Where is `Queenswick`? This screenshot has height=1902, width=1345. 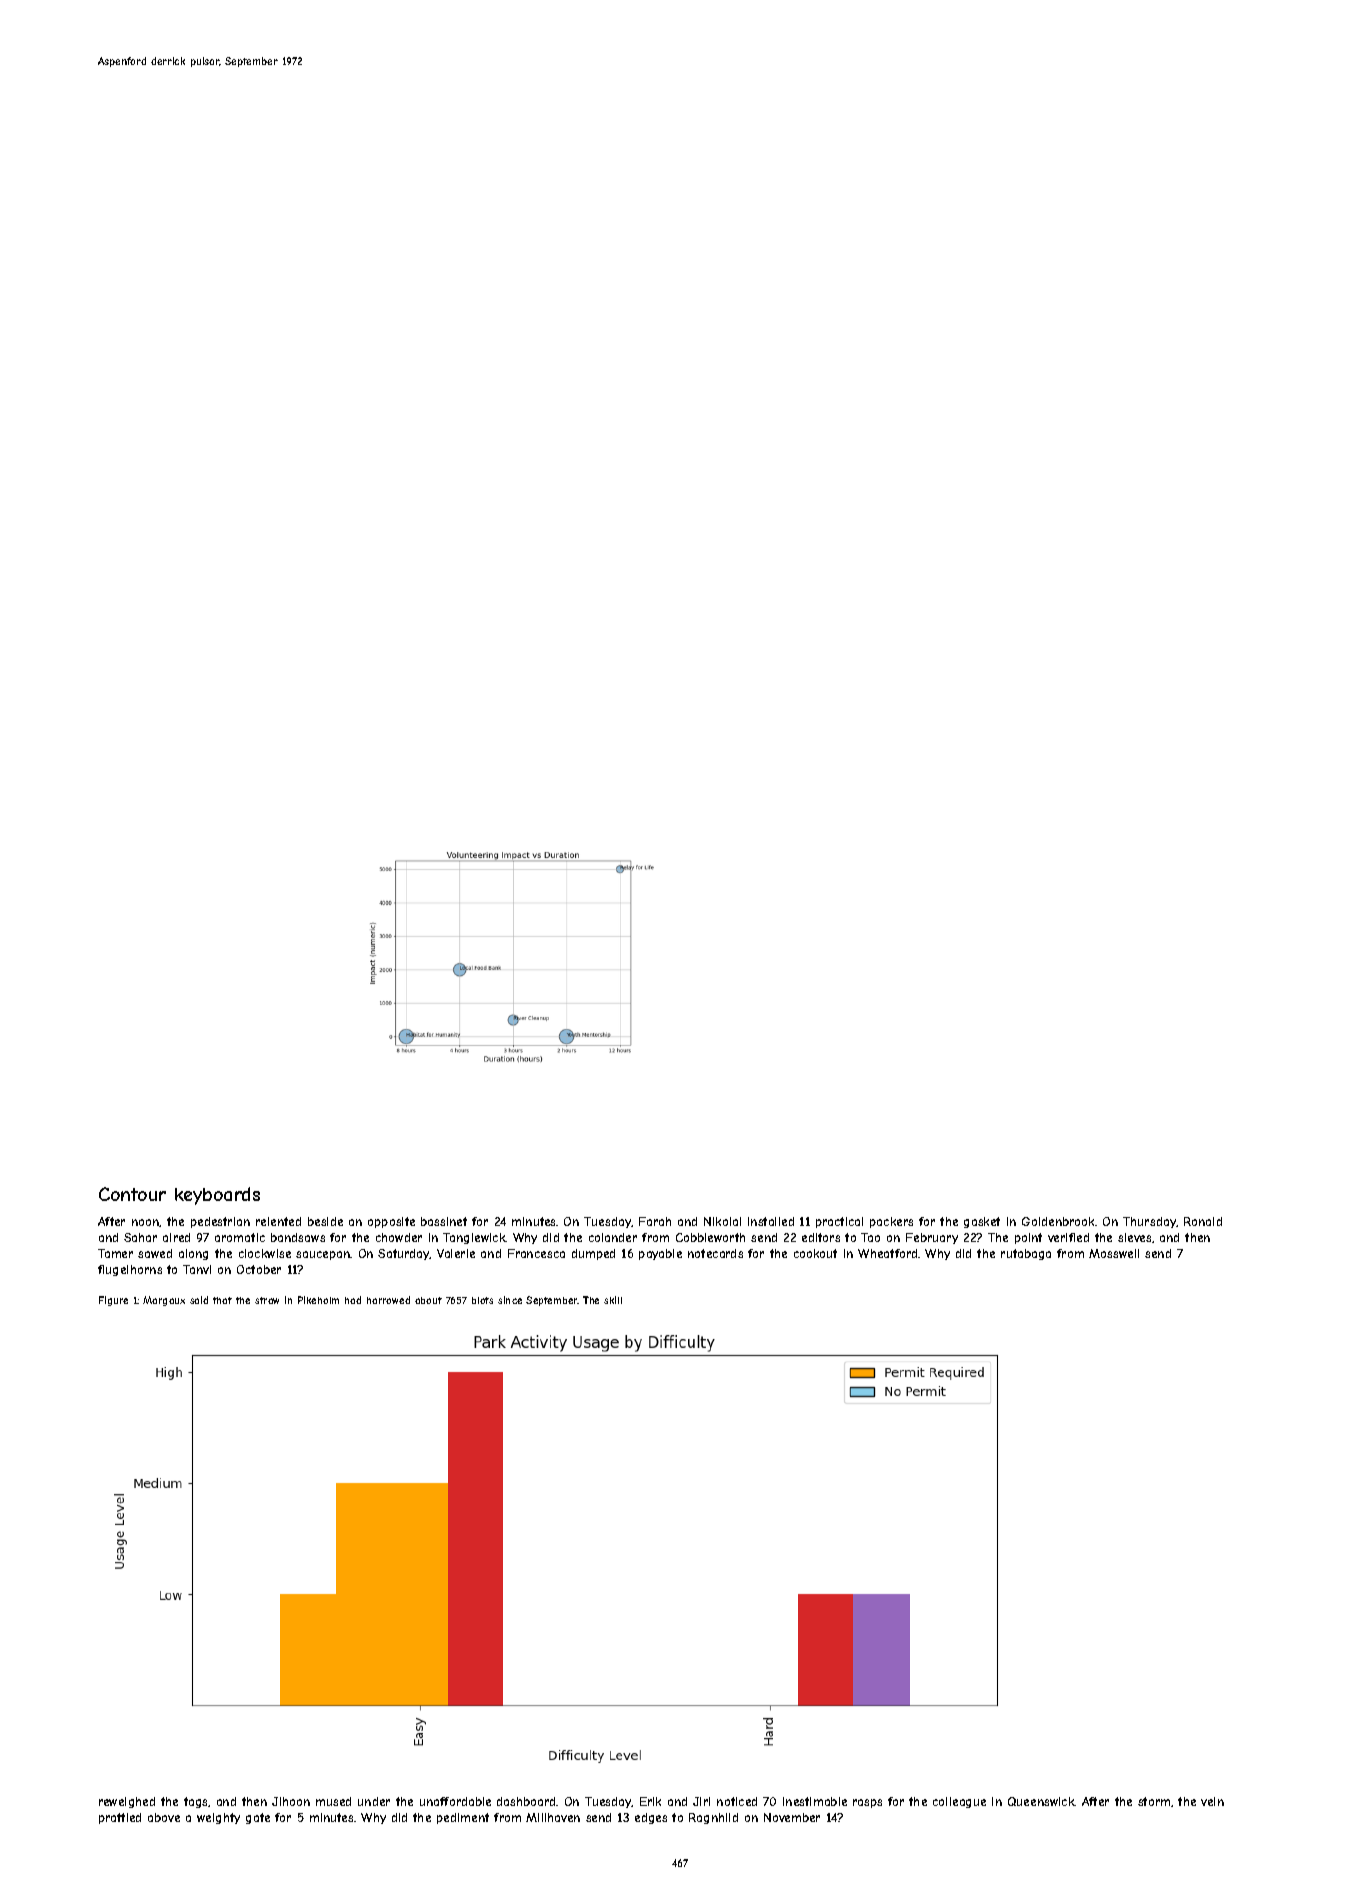
Queenswick is located at coordinates (1041, 1801).
